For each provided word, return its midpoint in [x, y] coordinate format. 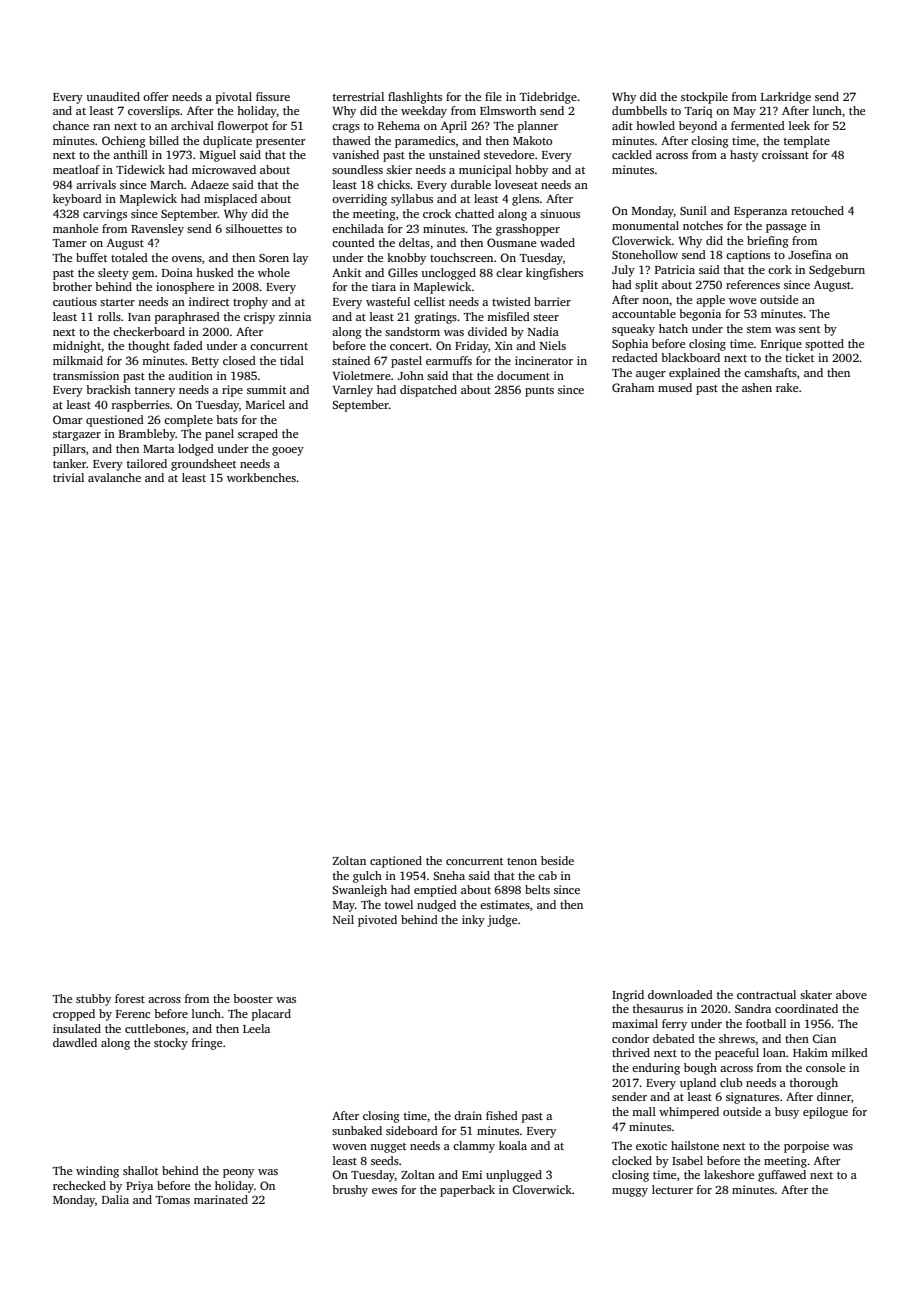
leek [799, 125]
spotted [824, 345]
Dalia [115, 1199]
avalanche [114, 477]
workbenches [261, 477]
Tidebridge [548, 98]
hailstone [695, 1145]
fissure [273, 96]
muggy [630, 1192]
